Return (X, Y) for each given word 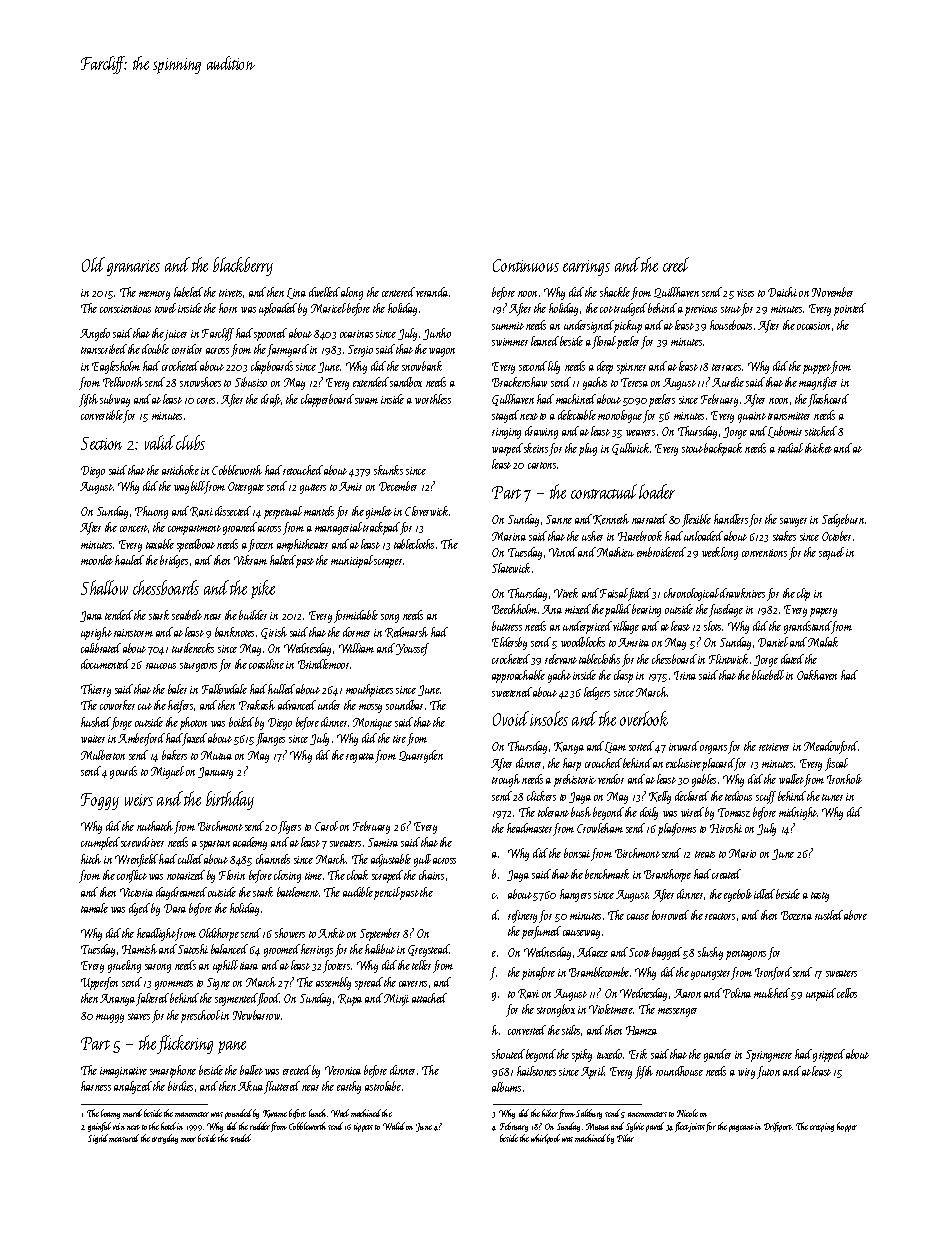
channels (273, 859)
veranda (432, 292)
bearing (646, 610)
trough (506, 780)
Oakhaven (817, 675)
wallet (791, 779)
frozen (260, 545)
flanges (270, 739)
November (832, 292)
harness (96, 1086)
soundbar (404, 705)
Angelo (95, 334)
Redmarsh (406, 632)
